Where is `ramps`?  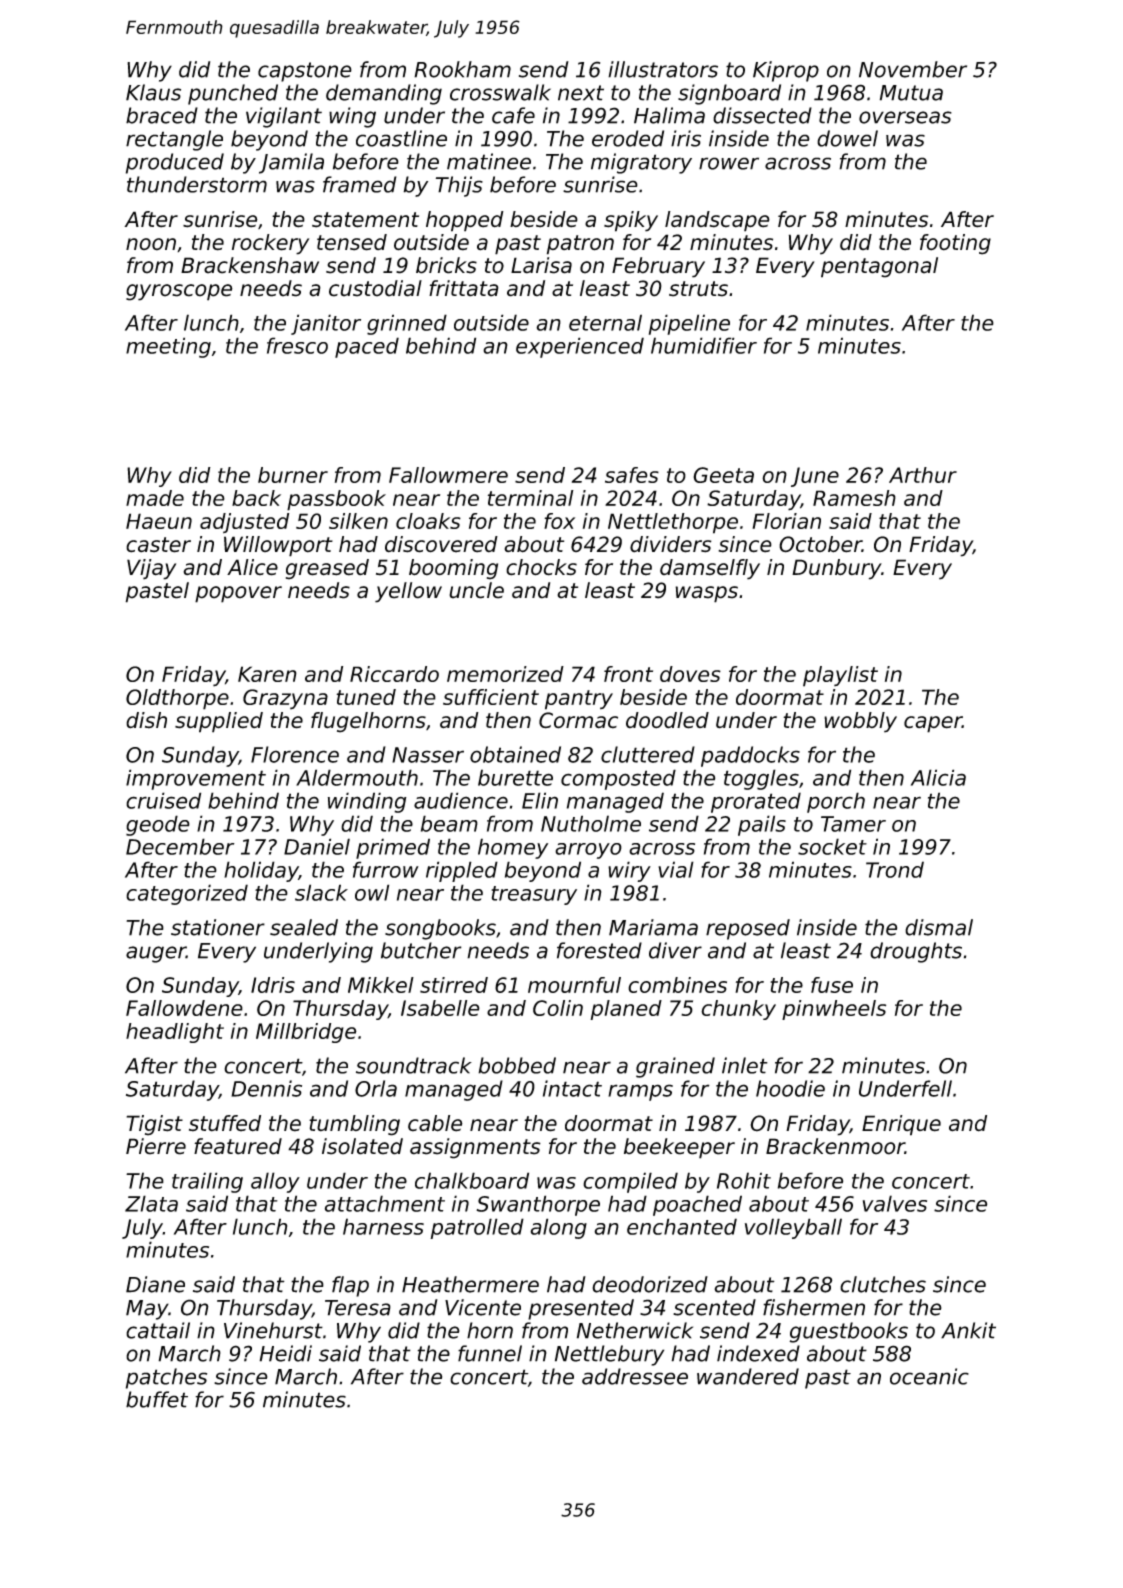
ramps is located at coordinates (640, 1092).
